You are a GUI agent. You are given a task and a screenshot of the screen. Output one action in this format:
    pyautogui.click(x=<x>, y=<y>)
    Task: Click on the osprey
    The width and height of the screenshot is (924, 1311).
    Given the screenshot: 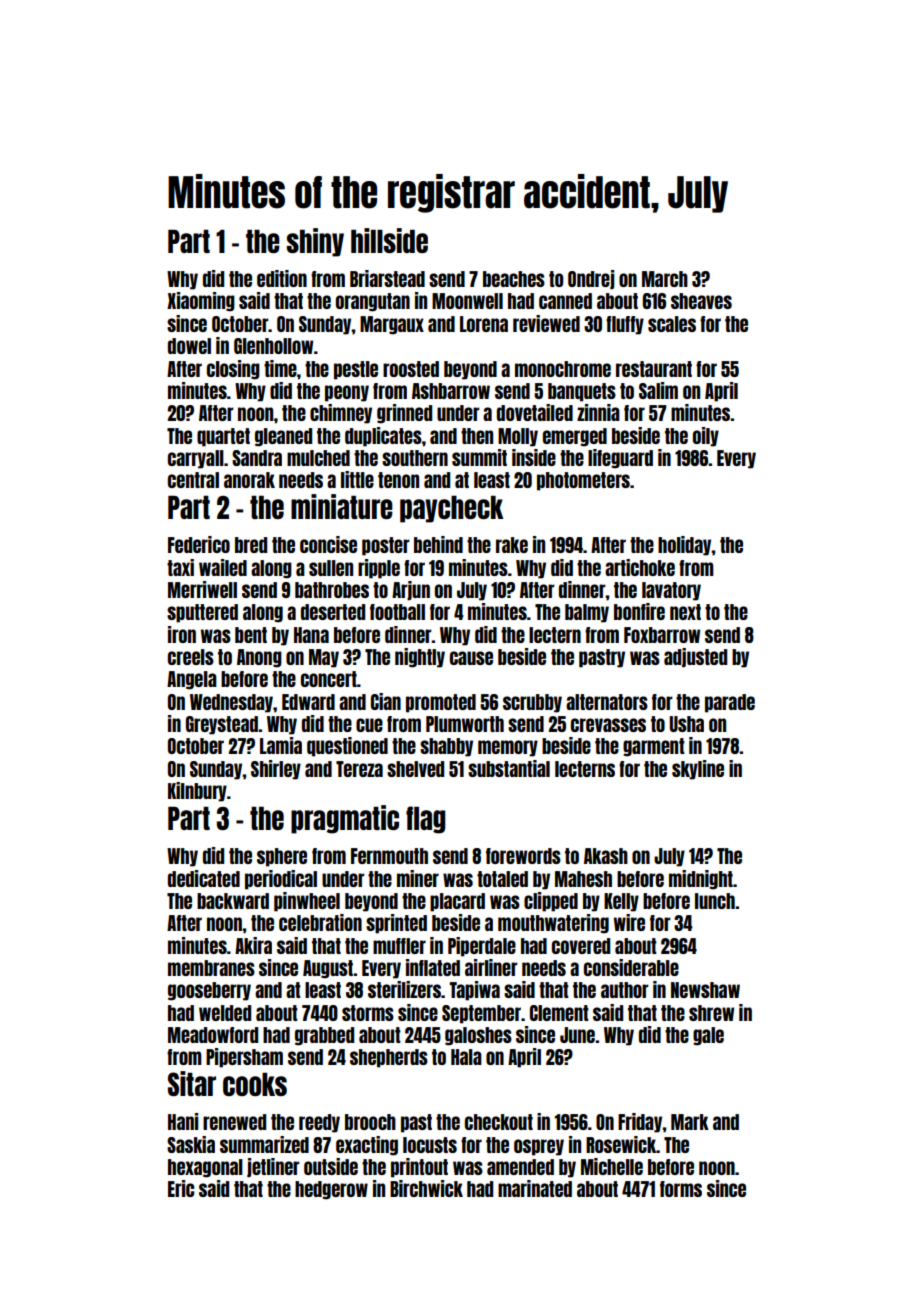 What is the action you would take?
    pyautogui.click(x=539, y=1147)
